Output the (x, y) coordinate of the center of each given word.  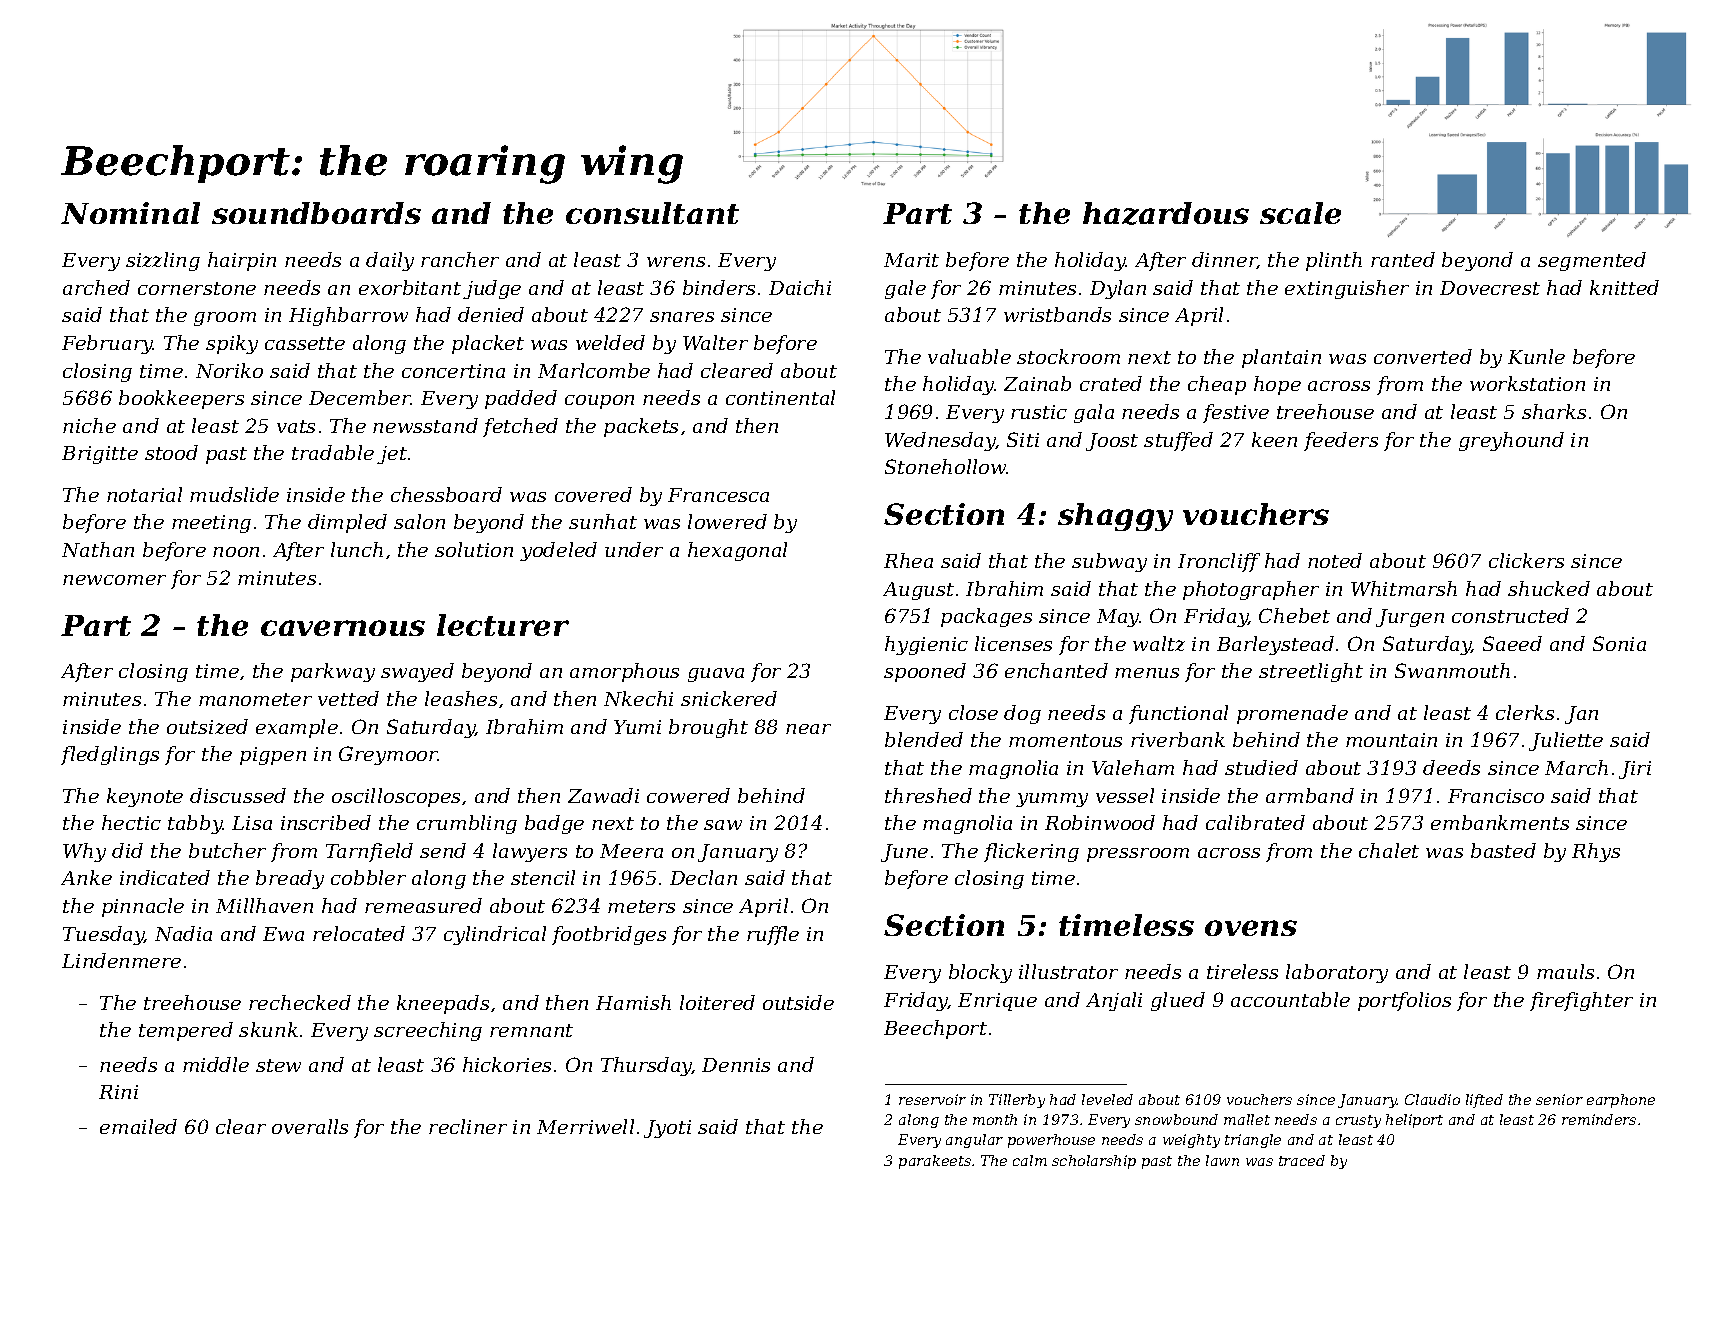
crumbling (467, 824)
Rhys (1596, 852)
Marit (911, 260)
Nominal (130, 213)
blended (924, 739)
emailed (138, 1126)
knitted (1624, 287)
